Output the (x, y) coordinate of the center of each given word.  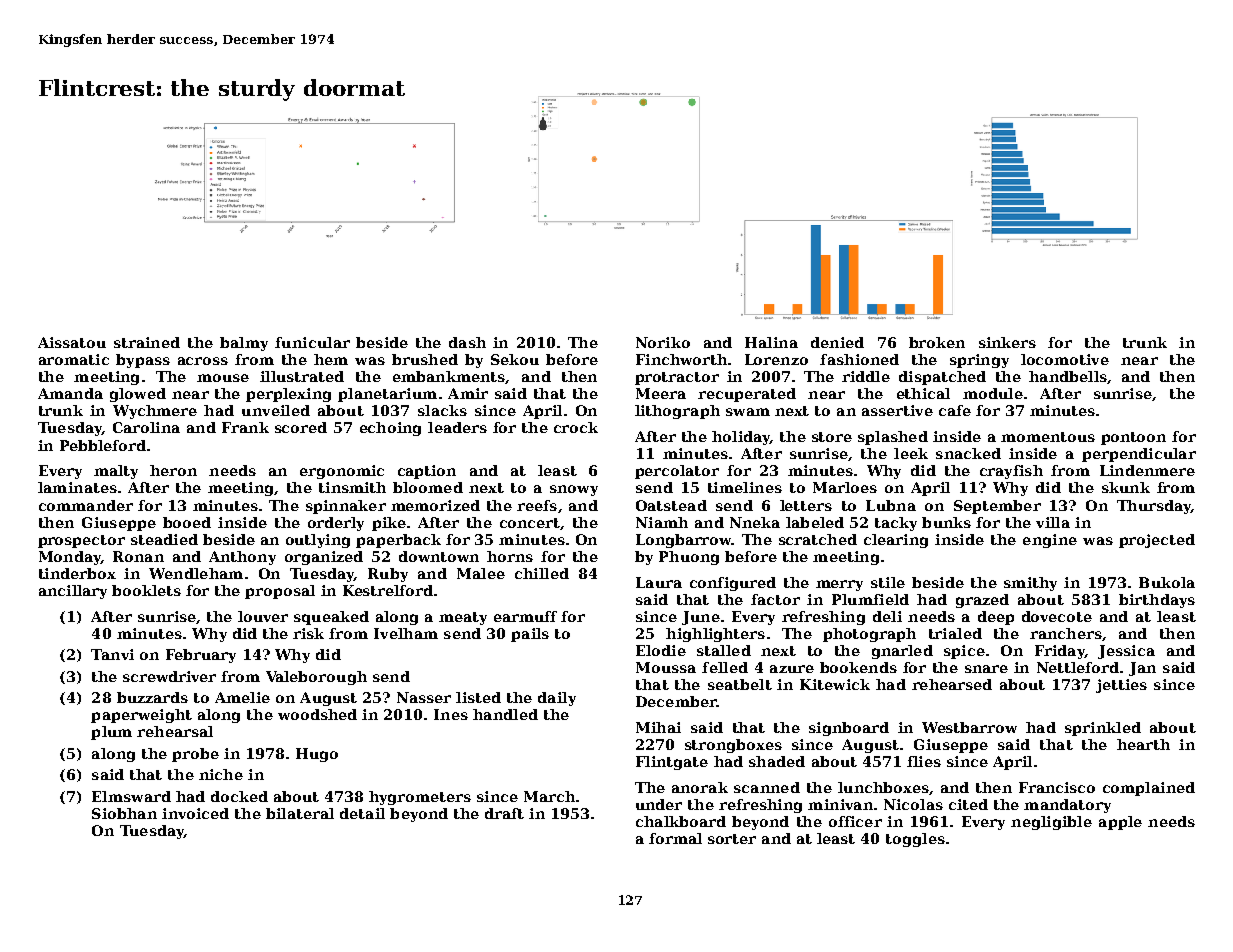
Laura (659, 582)
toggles (915, 840)
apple (1120, 823)
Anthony (242, 558)
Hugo (317, 755)
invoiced (195, 813)
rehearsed (952, 684)
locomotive (1065, 359)
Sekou (515, 359)
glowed (138, 395)
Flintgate (672, 763)
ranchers (1065, 633)
